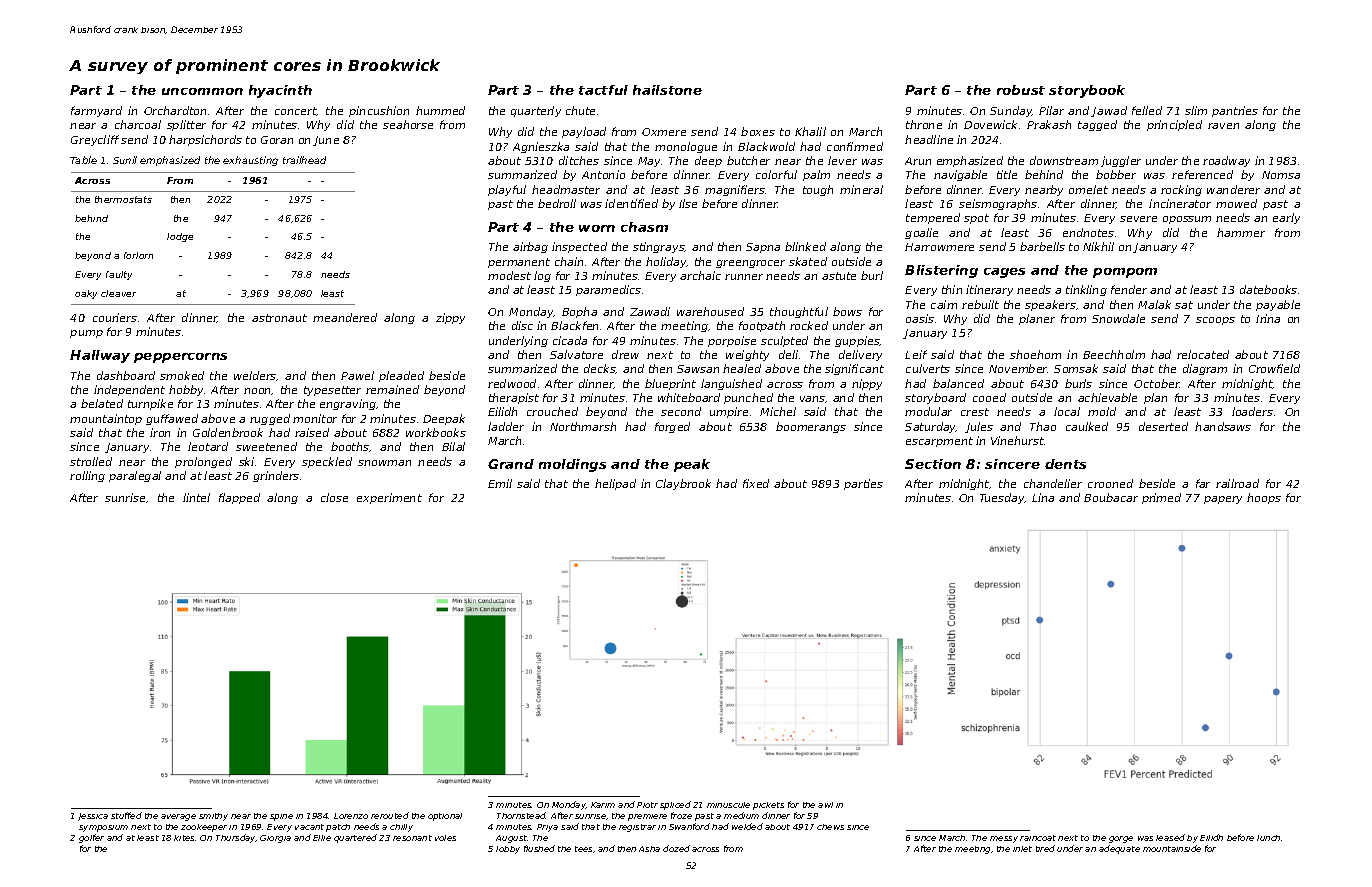 This document has width=1372, height=887. I want to click on flushed, so click(539, 848).
